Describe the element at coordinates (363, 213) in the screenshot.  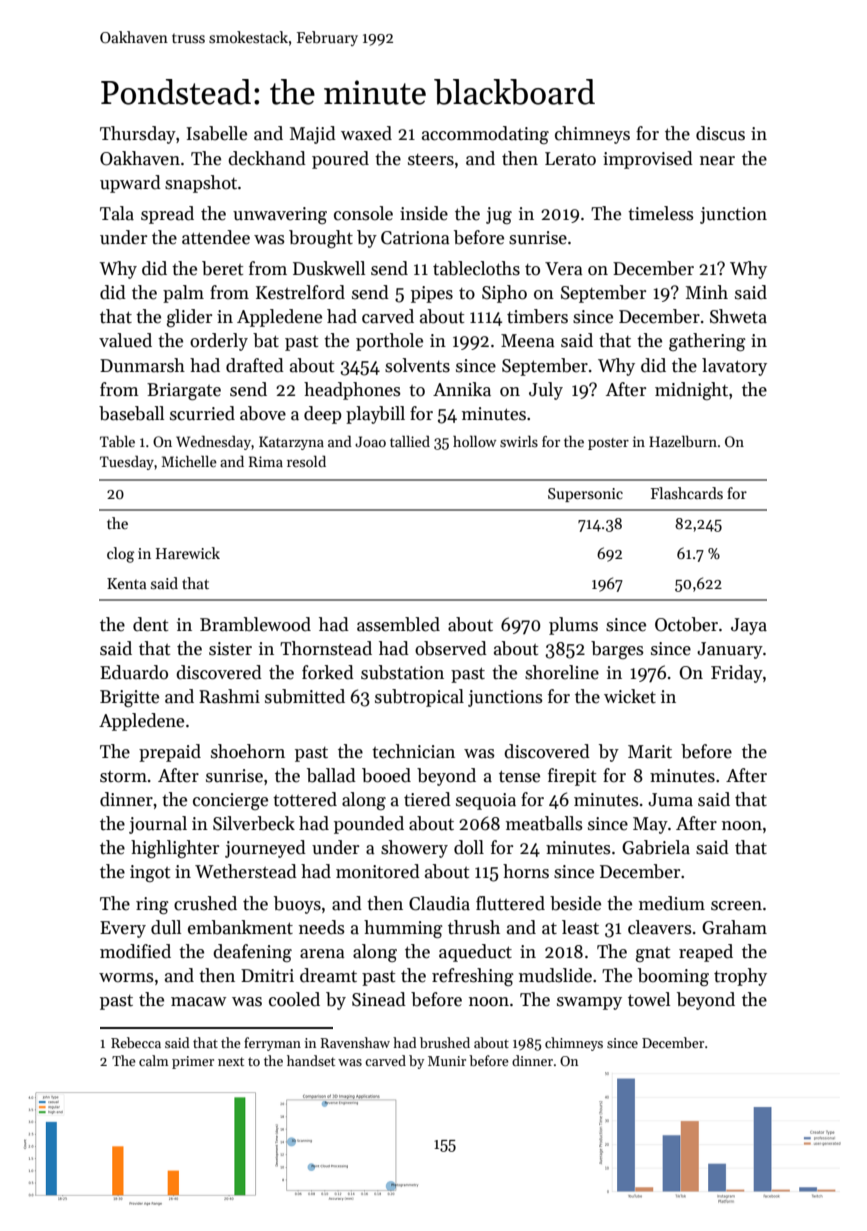
I see `console` at that location.
